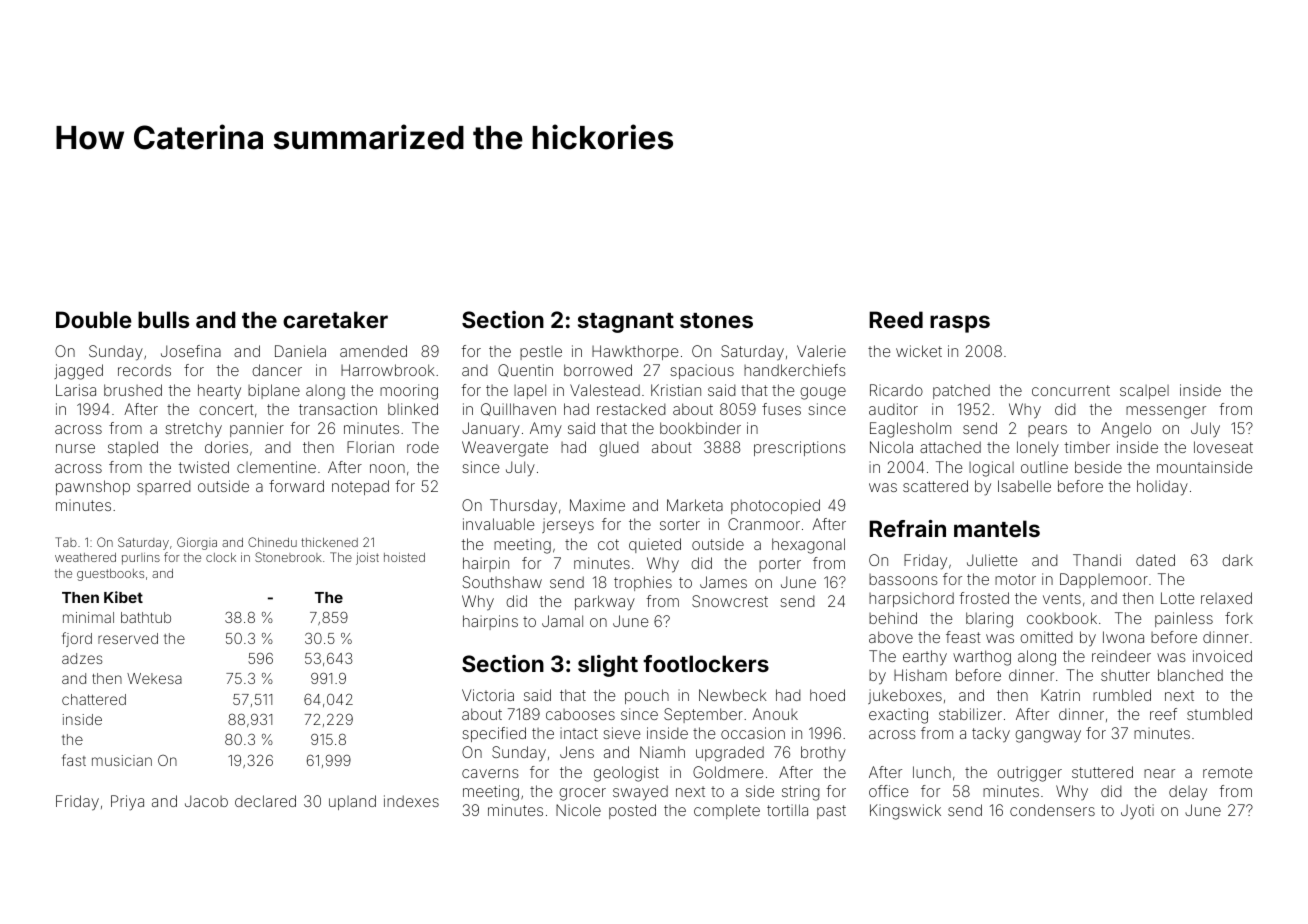  I want to click on slight, so click(608, 666).
